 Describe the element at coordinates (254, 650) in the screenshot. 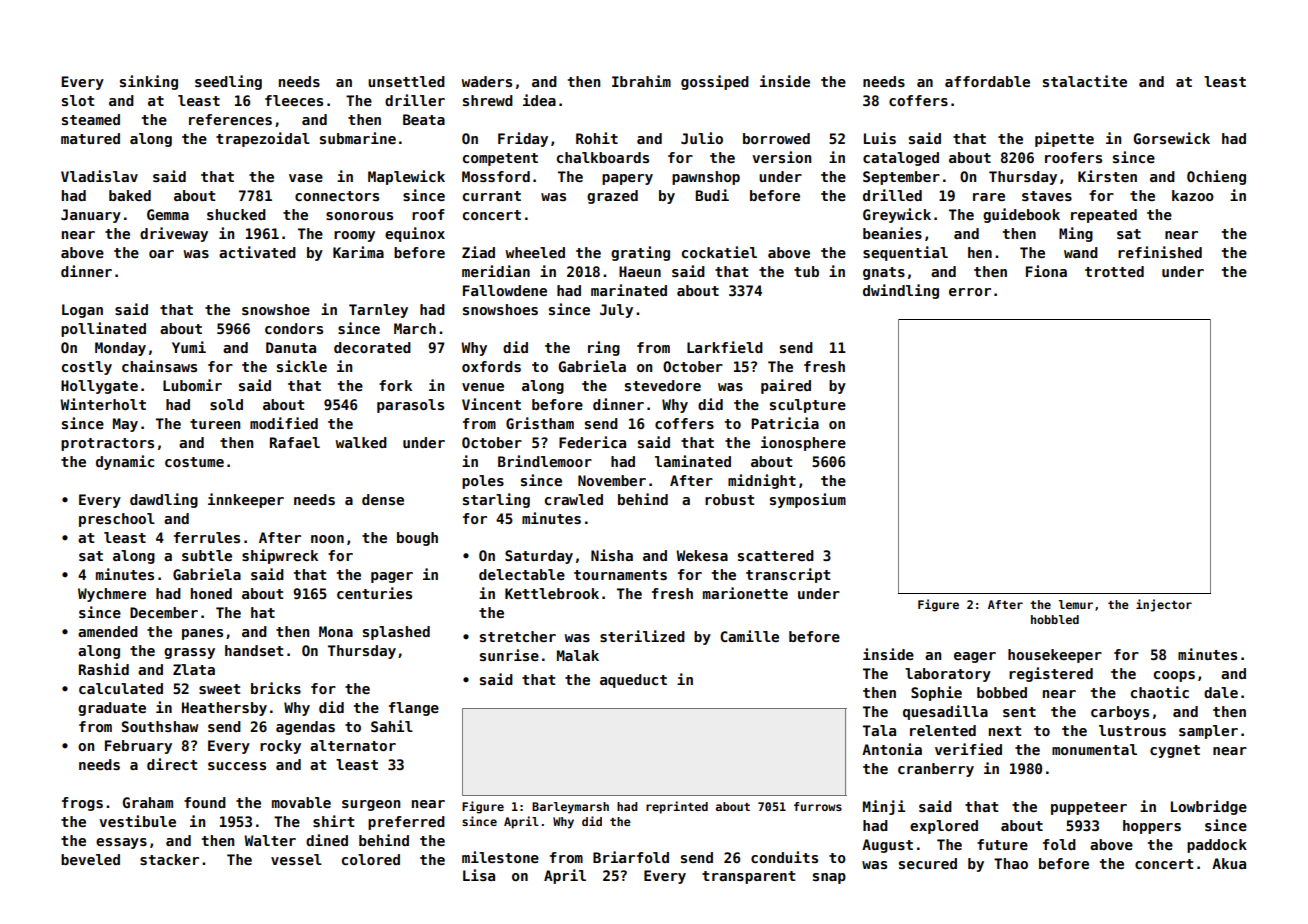

I see `handset` at that location.
